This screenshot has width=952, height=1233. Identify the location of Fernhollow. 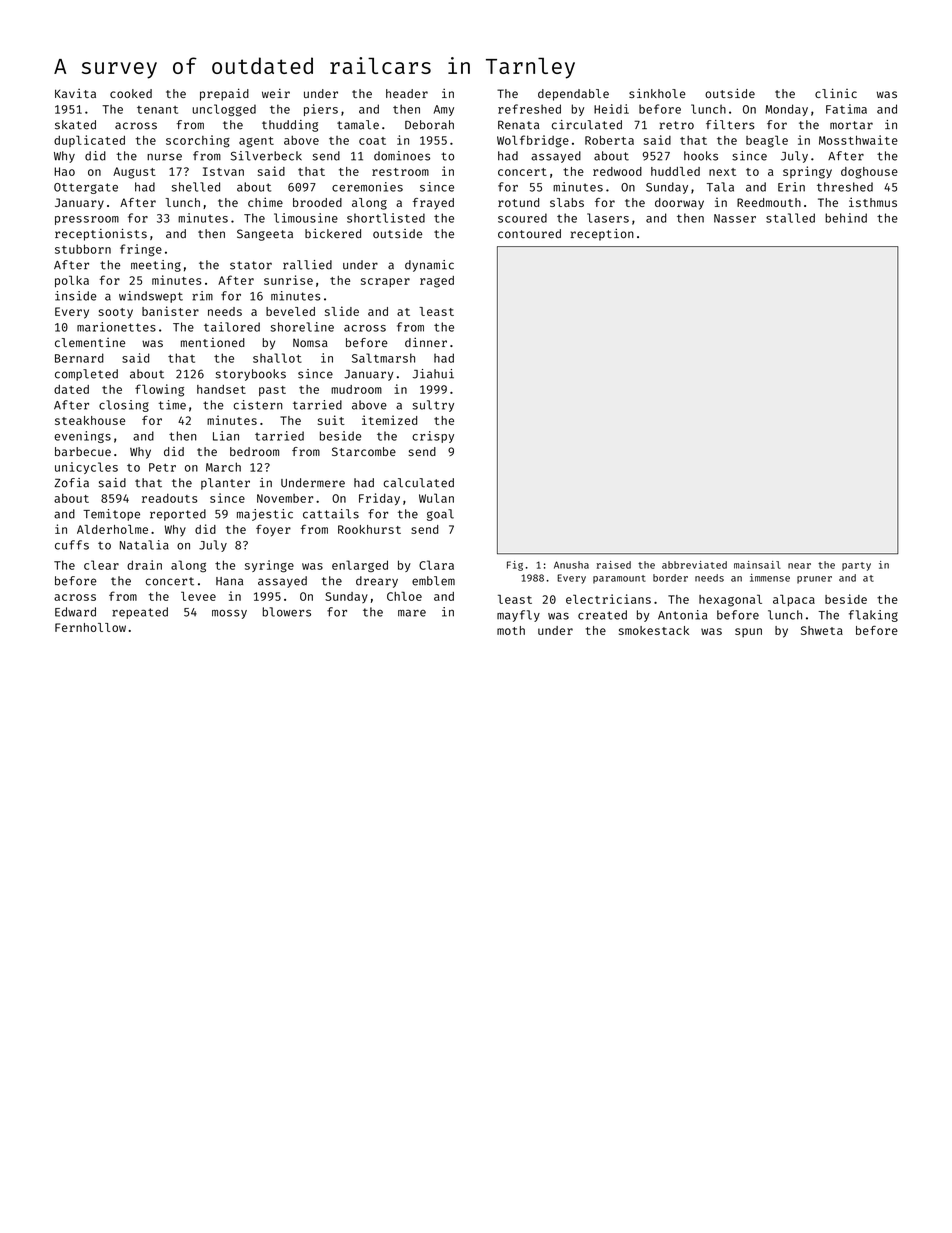
(90, 627).
